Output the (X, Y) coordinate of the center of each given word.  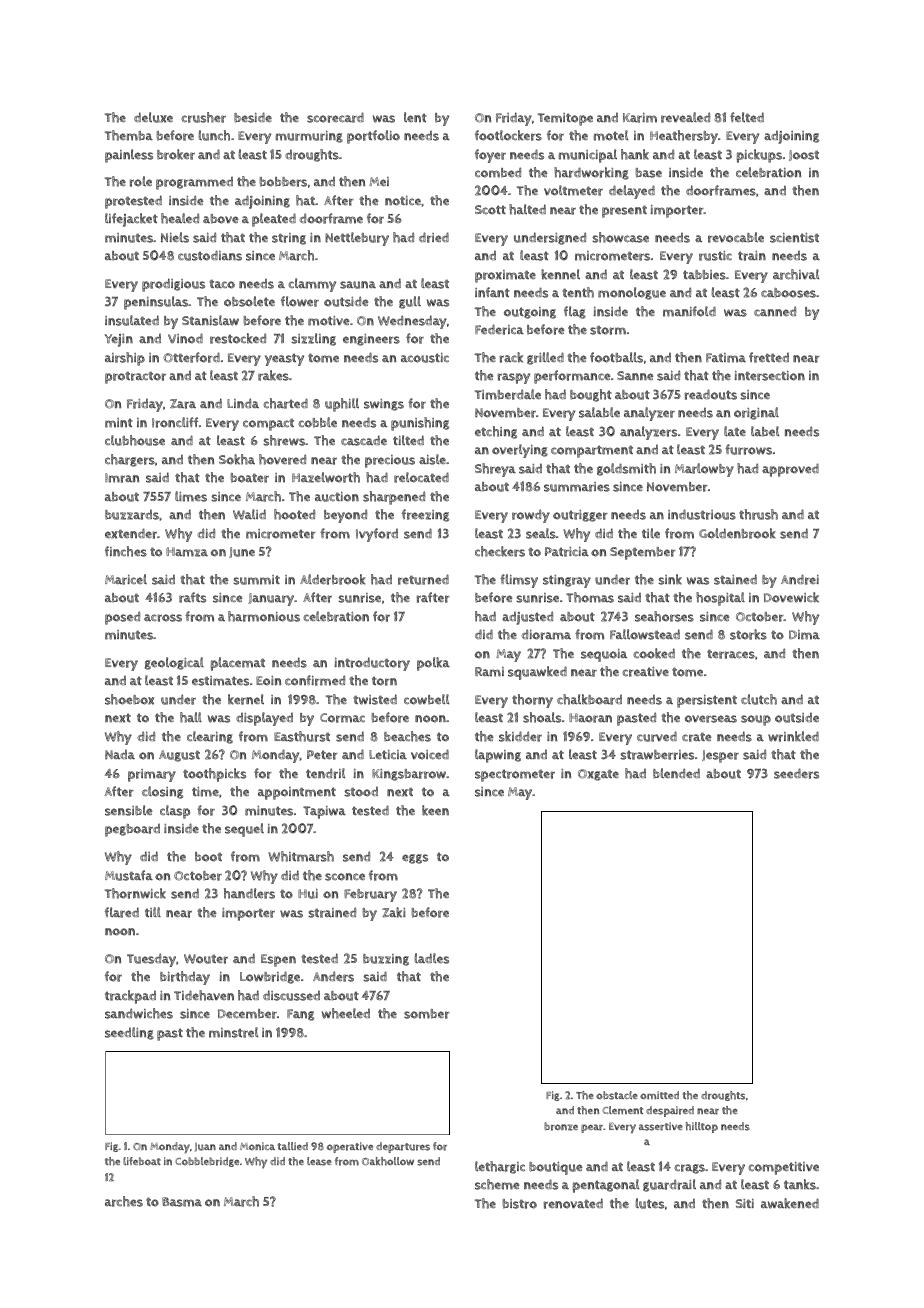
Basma (182, 1202)
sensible (129, 810)
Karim (640, 118)
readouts (710, 394)
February (370, 895)
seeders (796, 773)
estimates (220, 681)
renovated (573, 1203)
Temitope (565, 119)
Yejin (118, 340)
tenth (578, 292)
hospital (720, 599)
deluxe (153, 117)
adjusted (527, 618)
